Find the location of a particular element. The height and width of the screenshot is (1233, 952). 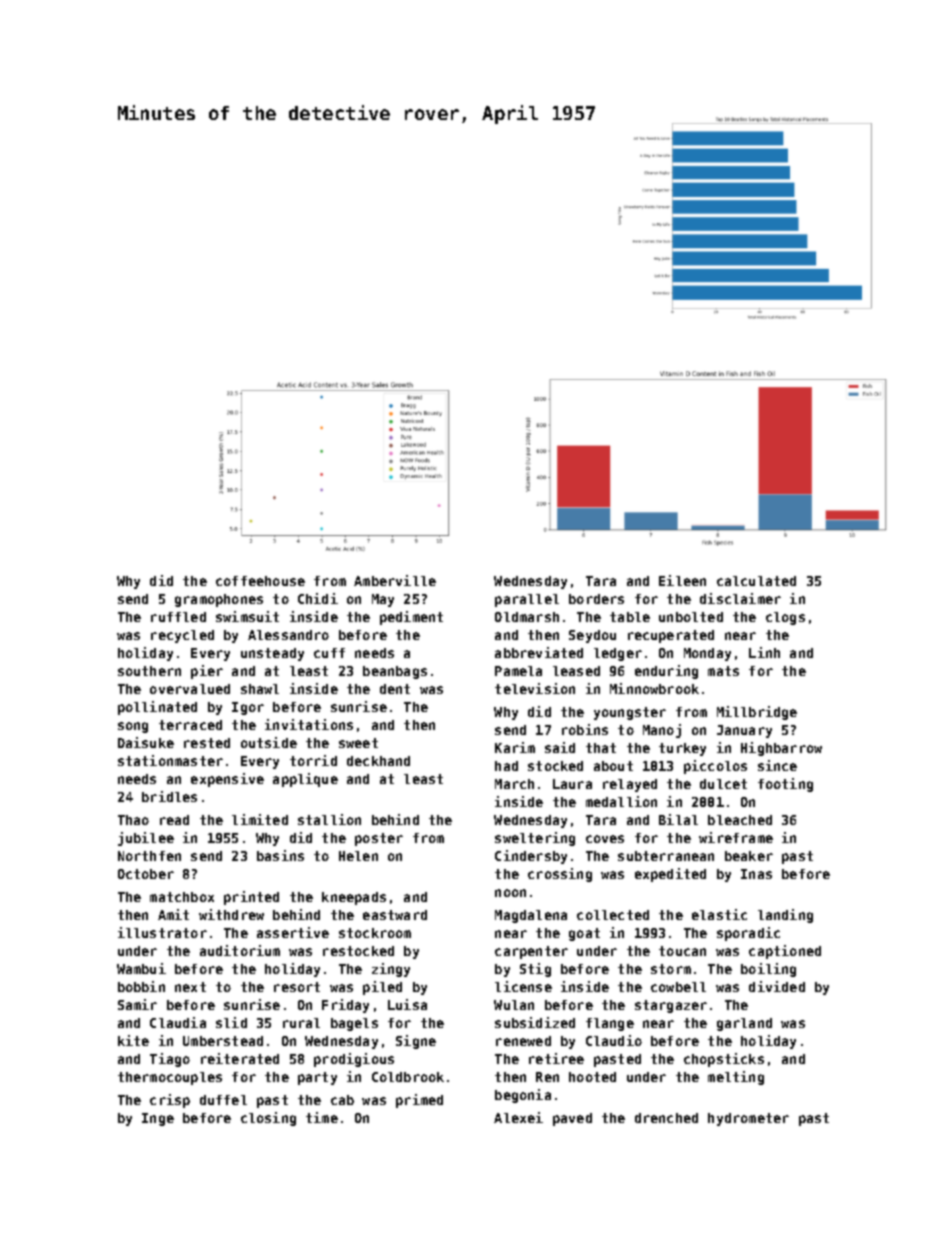

coffeehouse is located at coordinates (260, 581).
